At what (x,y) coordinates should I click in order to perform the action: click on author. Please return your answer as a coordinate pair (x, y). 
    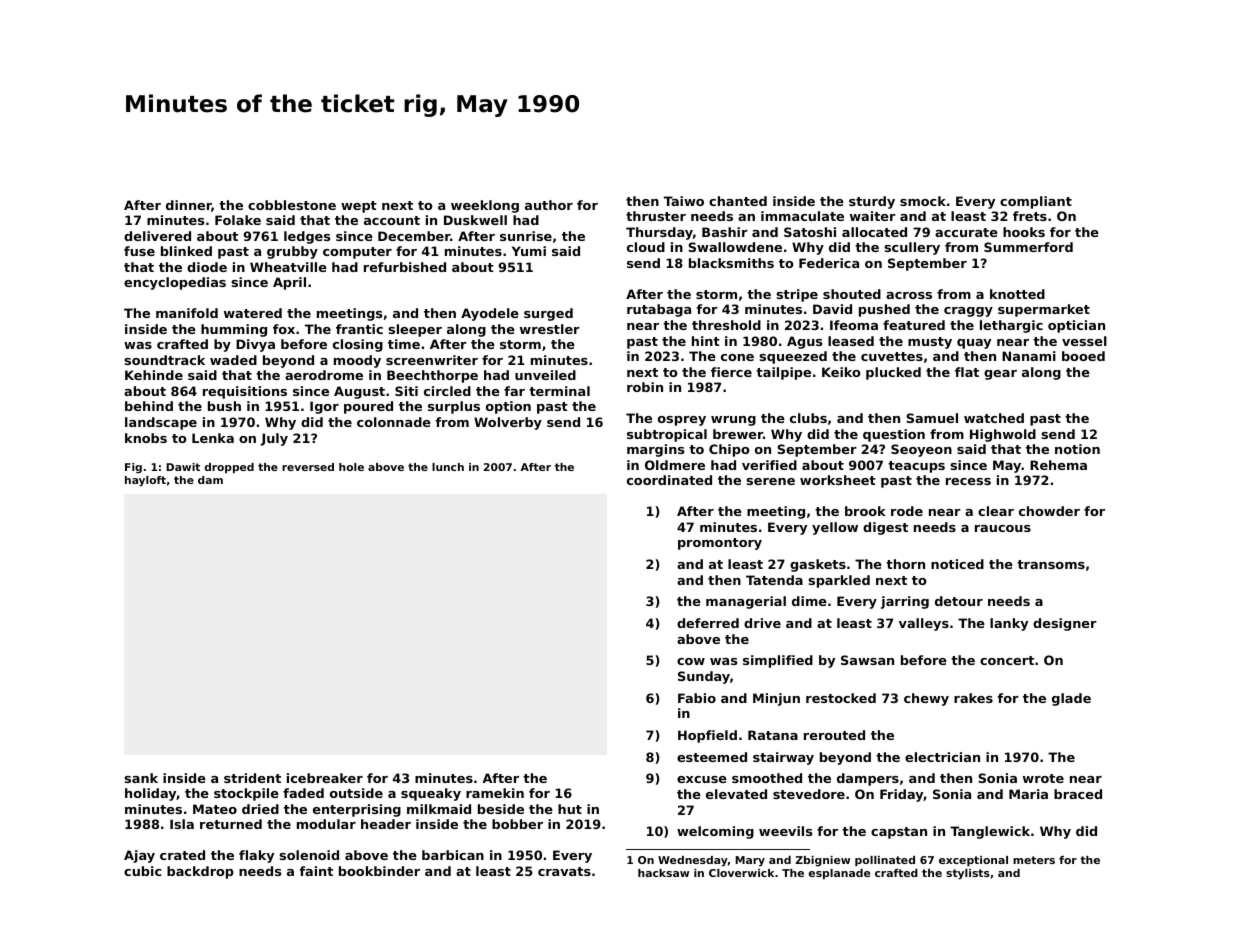
    Looking at the image, I should click on (549, 205).
